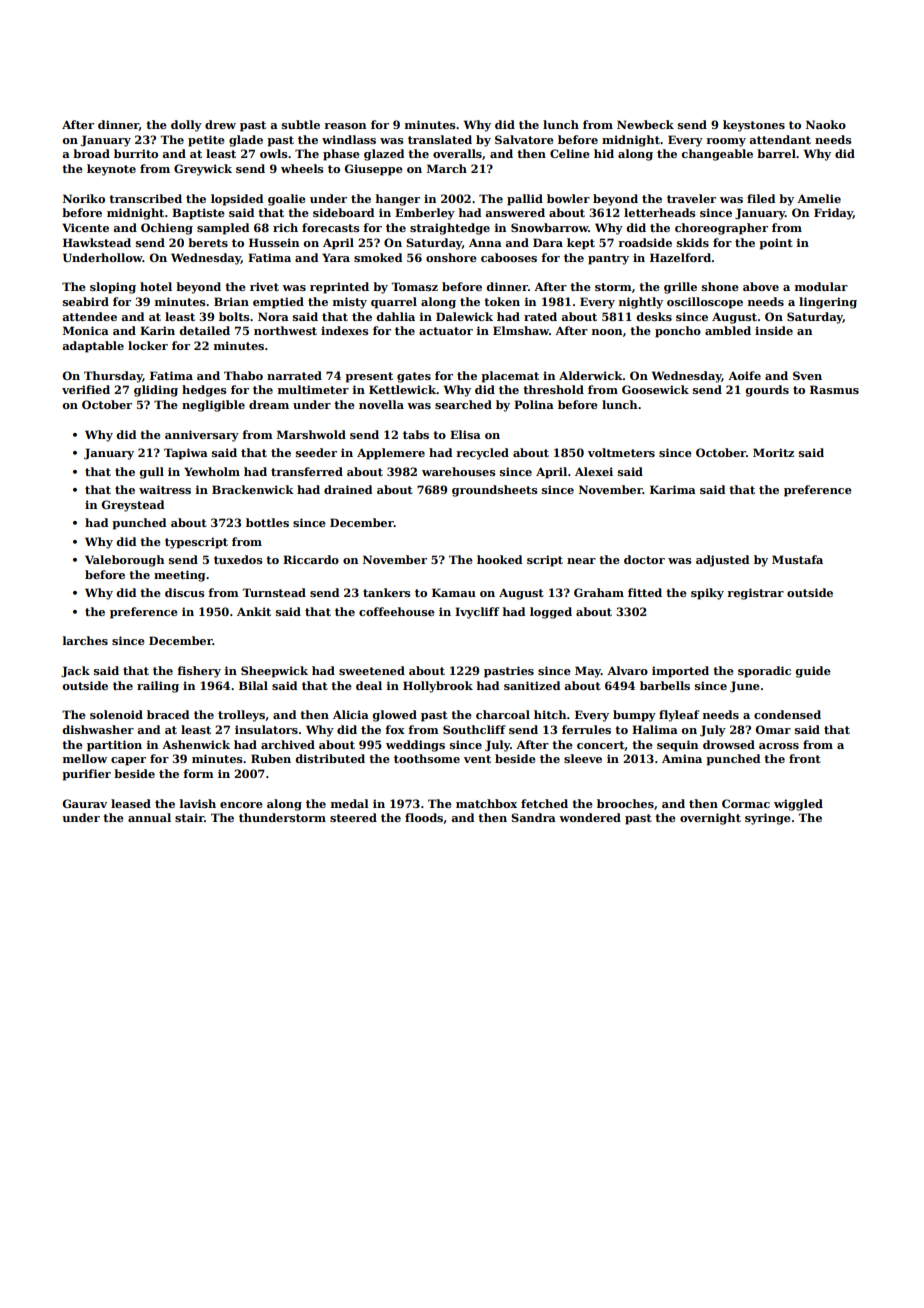 The image size is (924, 1308). What do you see at coordinates (767, 391) in the screenshot?
I see `gourds` at bounding box center [767, 391].
